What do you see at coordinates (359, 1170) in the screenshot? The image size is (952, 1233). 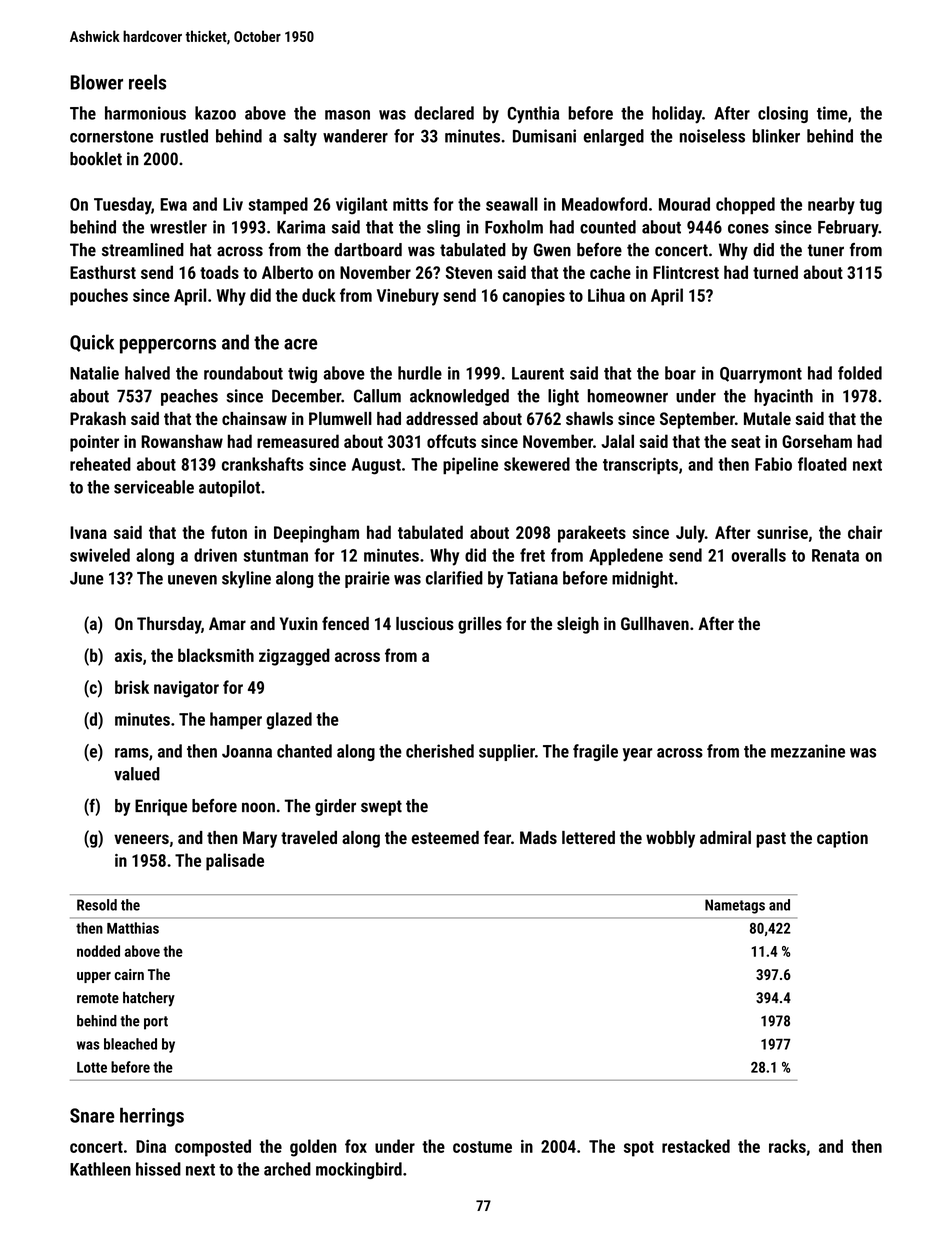 I see `mockingbird` at bounding box center [359, 1170].
